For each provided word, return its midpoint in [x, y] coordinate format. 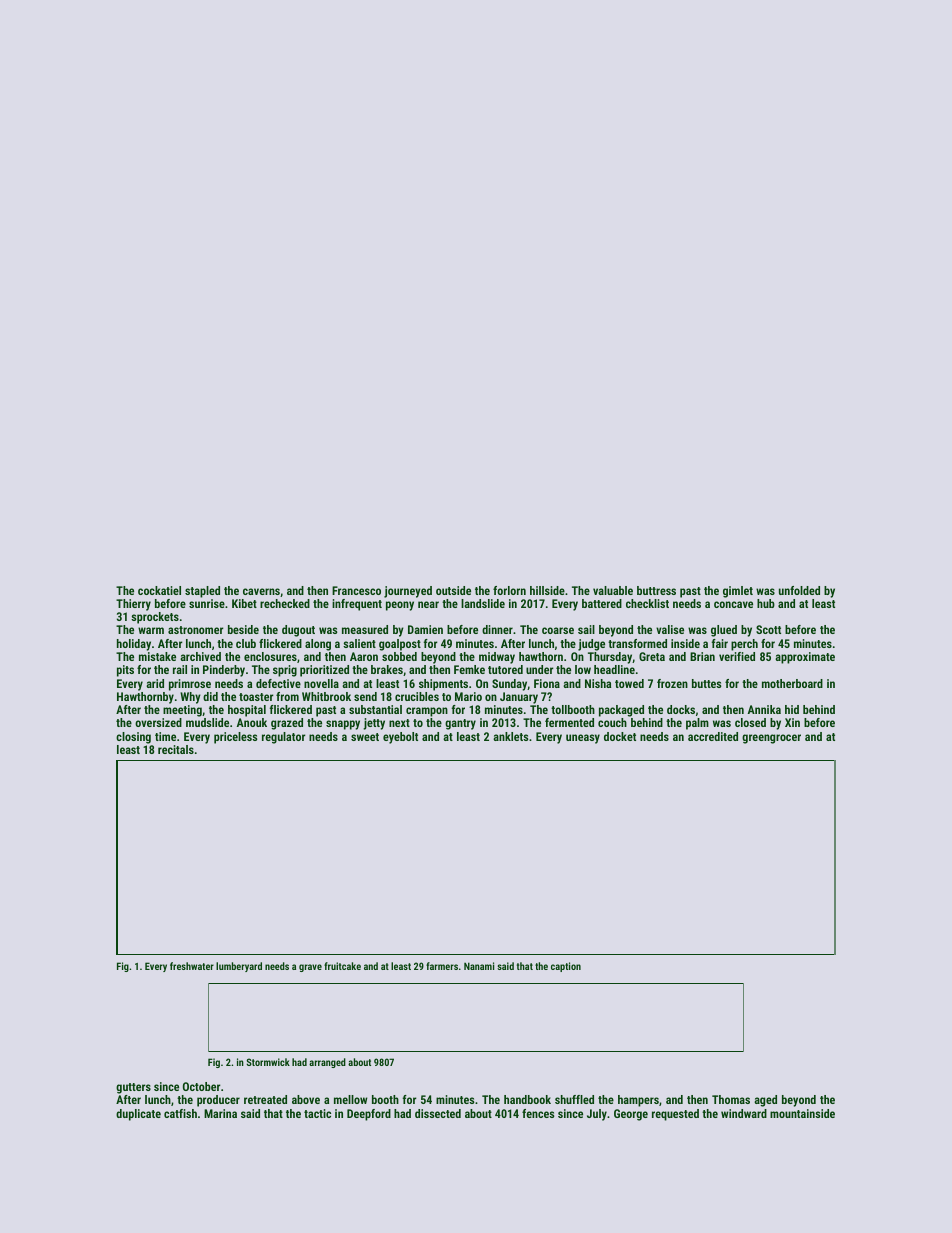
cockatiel [159, 590]
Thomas [731, 1099]
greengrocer [771, 739]
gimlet [738, 592]
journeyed [408, 592]
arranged [327, 1063]
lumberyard [239, 967]
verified [737, 656]
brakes [387, 669]
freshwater [192, 966]
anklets [510, 736]
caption [566, 967]
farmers [442, 966]
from [287, 696]
